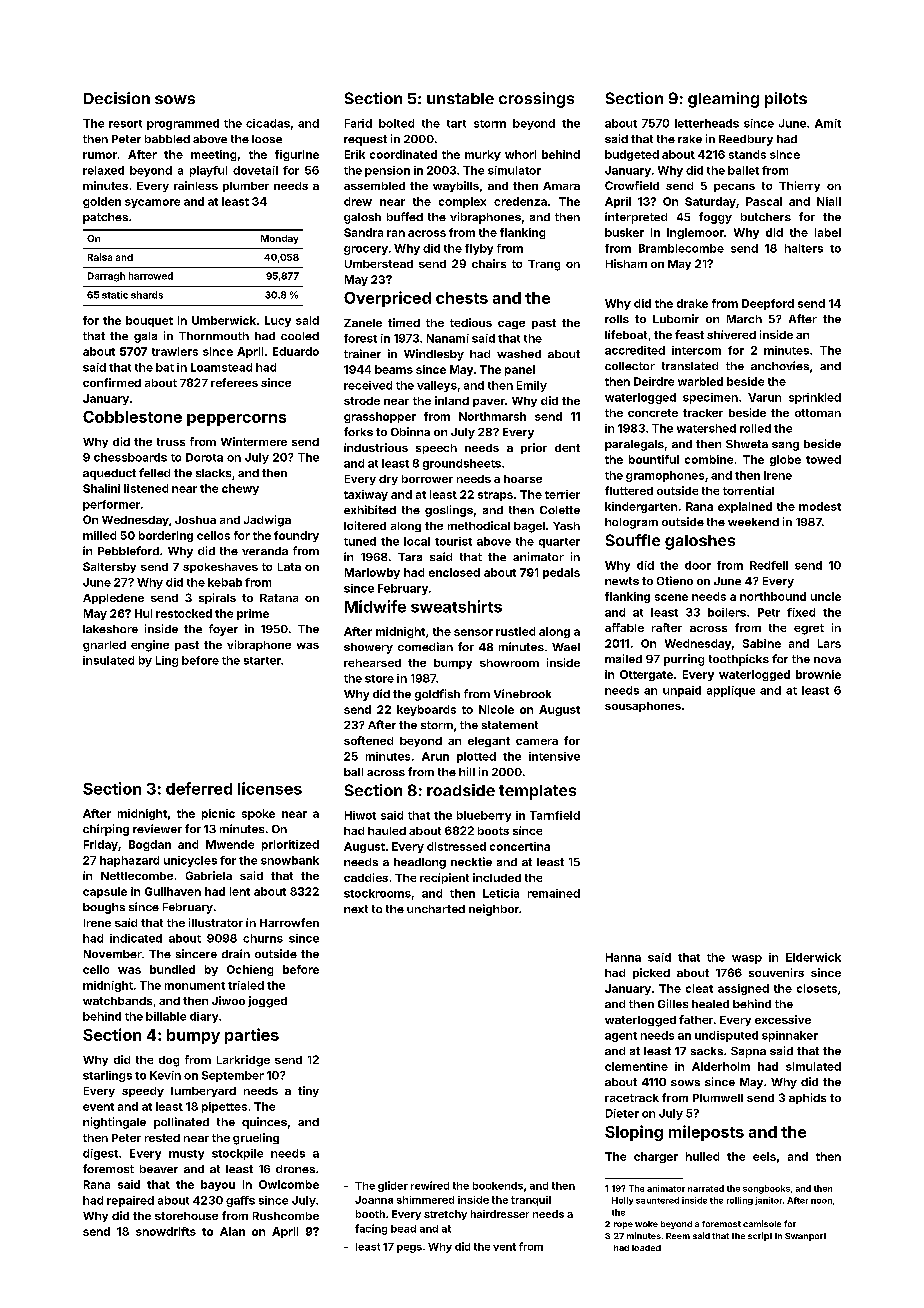  What do you see at coordinates (225, 582) in the screenshot?
I see `kebab` at bounding box center [225, 582].
